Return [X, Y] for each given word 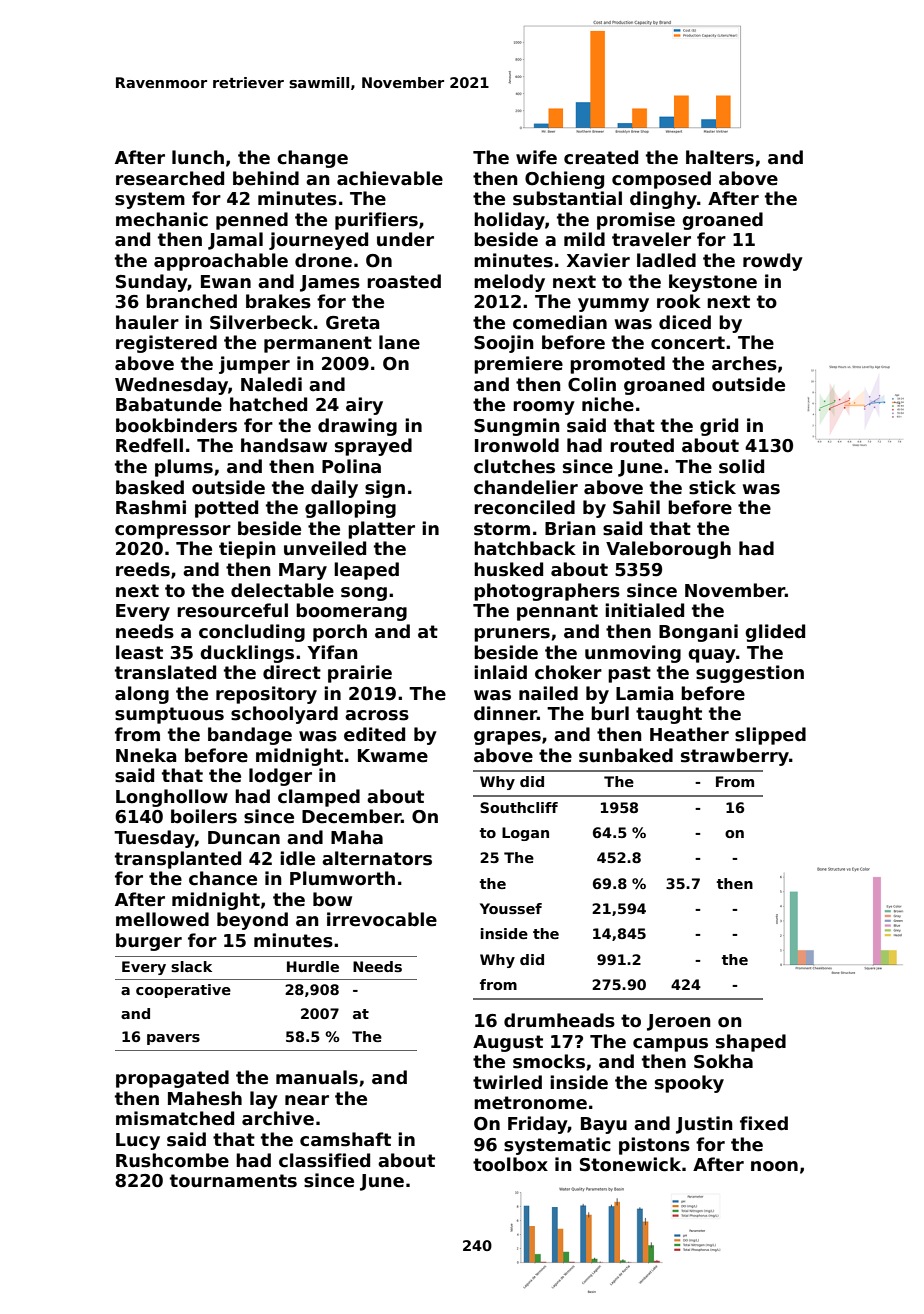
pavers [173, 1039]
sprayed [373, 447]
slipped [770, 736]
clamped [319, 798]
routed [642, 445]
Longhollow [172, 798]
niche [608, 404]
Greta [353, 323]
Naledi [271, 384]
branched [191, 301]
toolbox [510, 1164]
